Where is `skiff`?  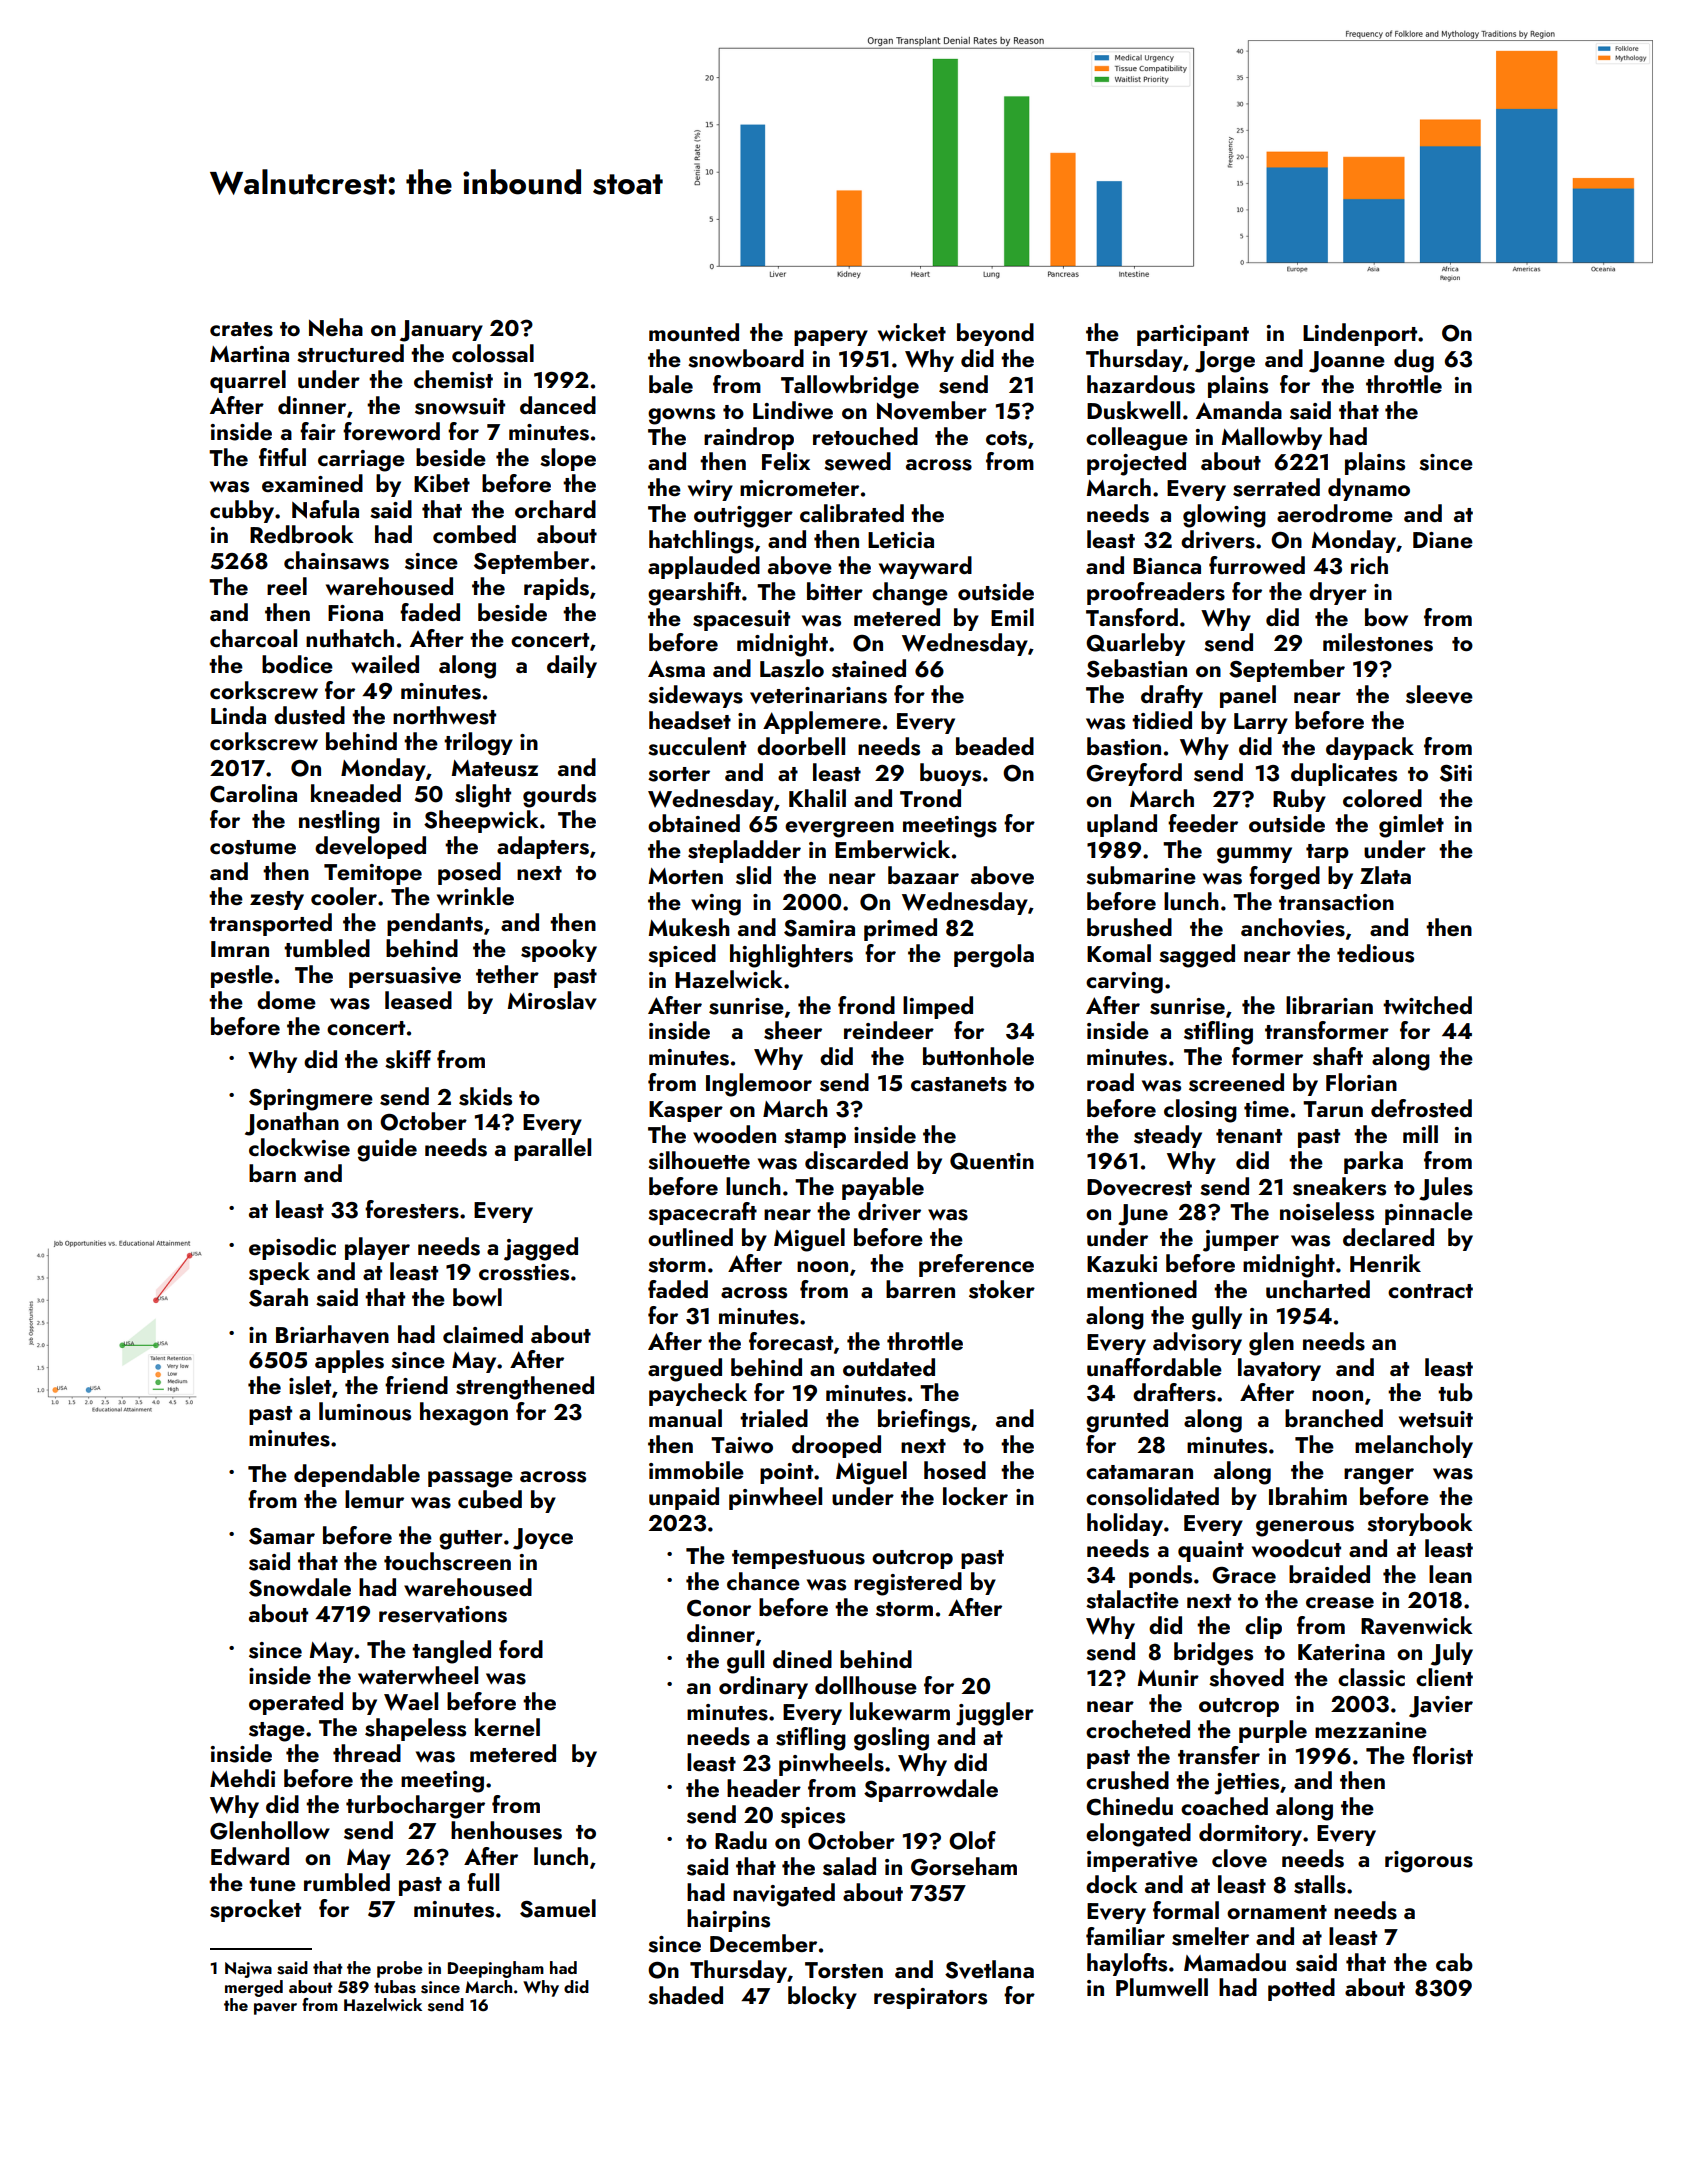 skiff is located at coordinates (408, 1059).
